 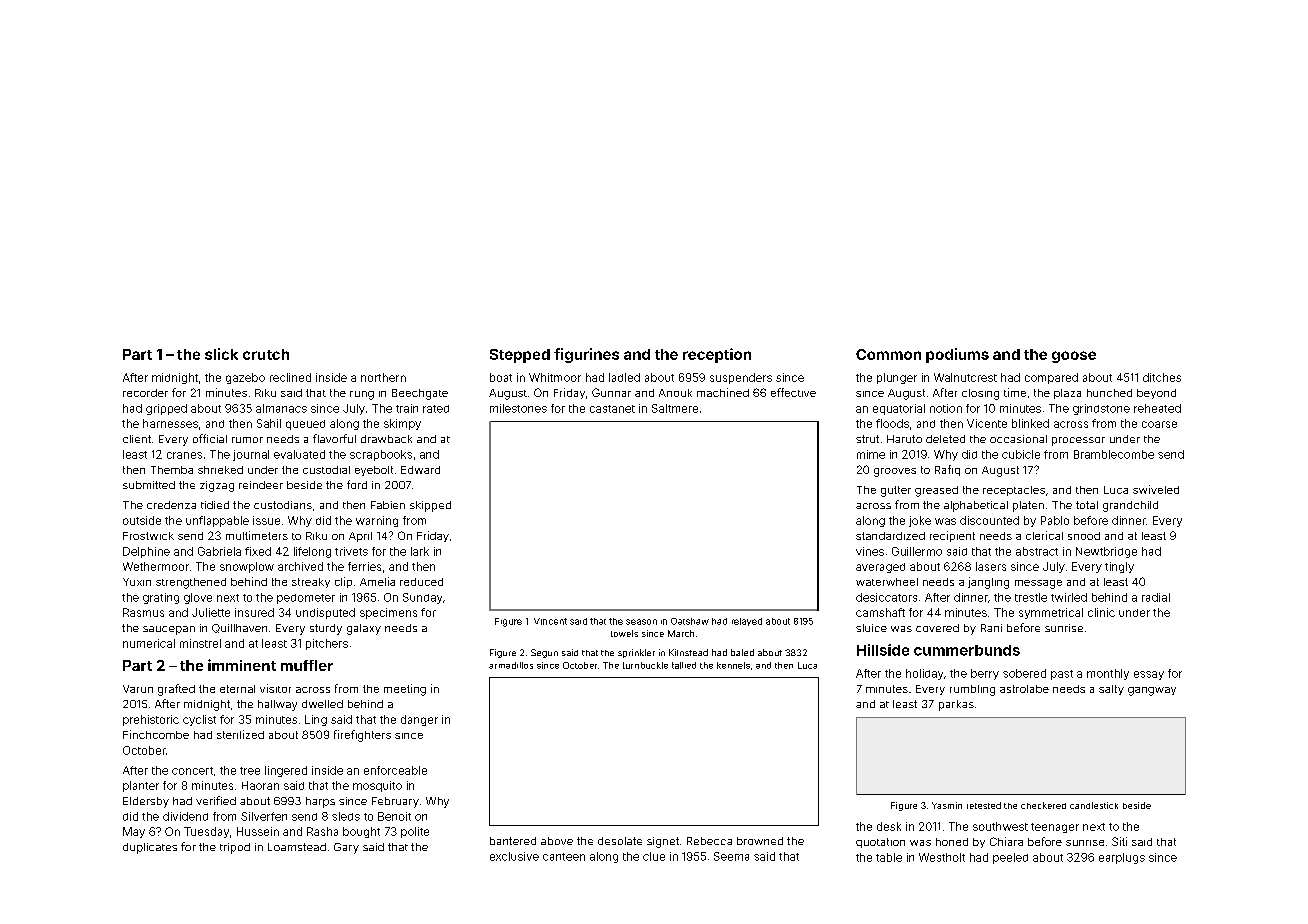 What do you see at coordinates (266, 354) in the page?
I see `crutch` at bounding box center [266, 354].
